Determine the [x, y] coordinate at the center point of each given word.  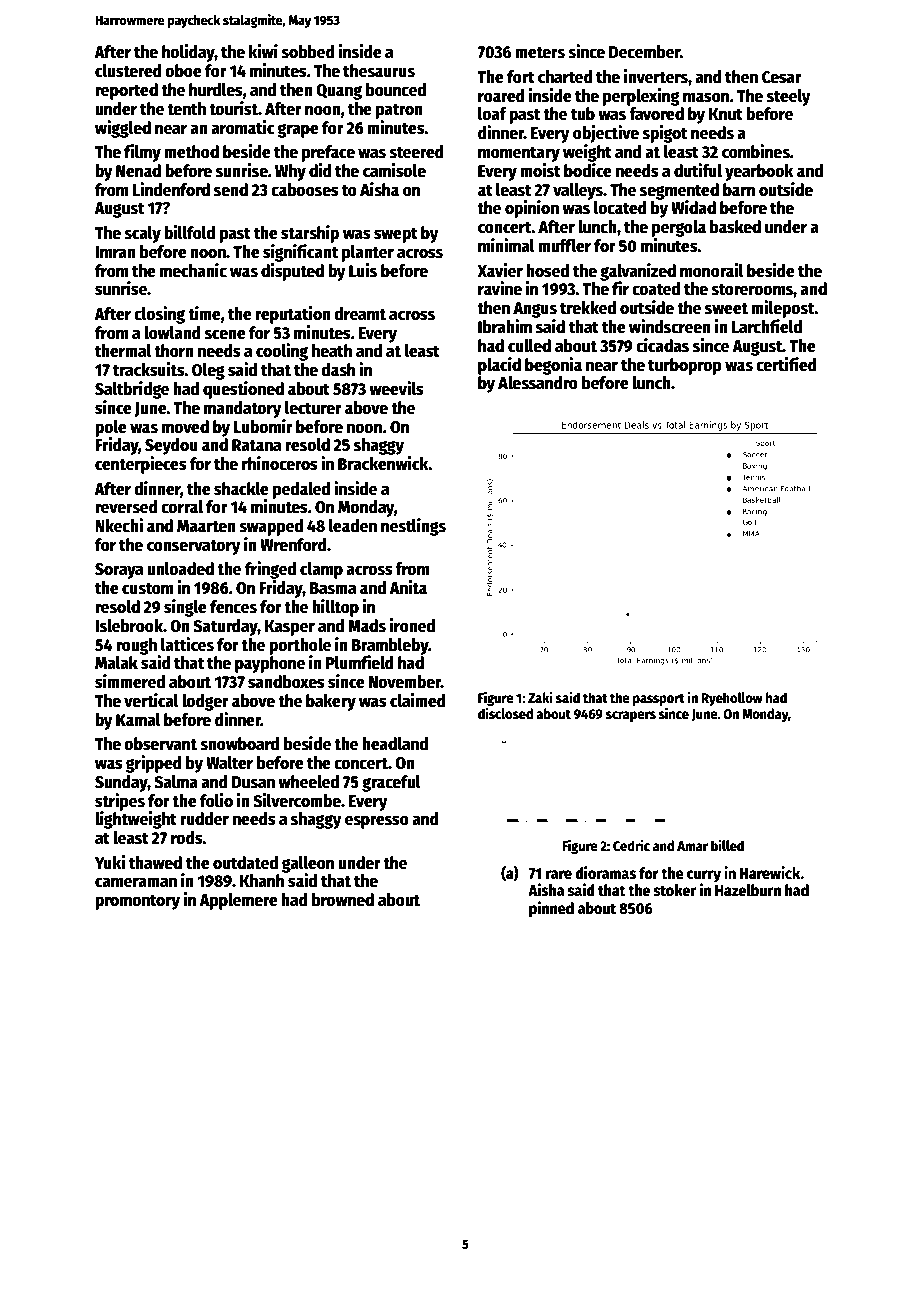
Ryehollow [732, 699]
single [185, 608]
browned [343, 900]
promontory [137, 902]
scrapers [631, 716]
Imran [115, 252]
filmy [142, 153]
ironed [412, 625]
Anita [408, 587]
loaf [492, 114]
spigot [664, 134]
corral [182, 507]
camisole [394, 170]
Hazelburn [748, 890]
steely [789, 97]
